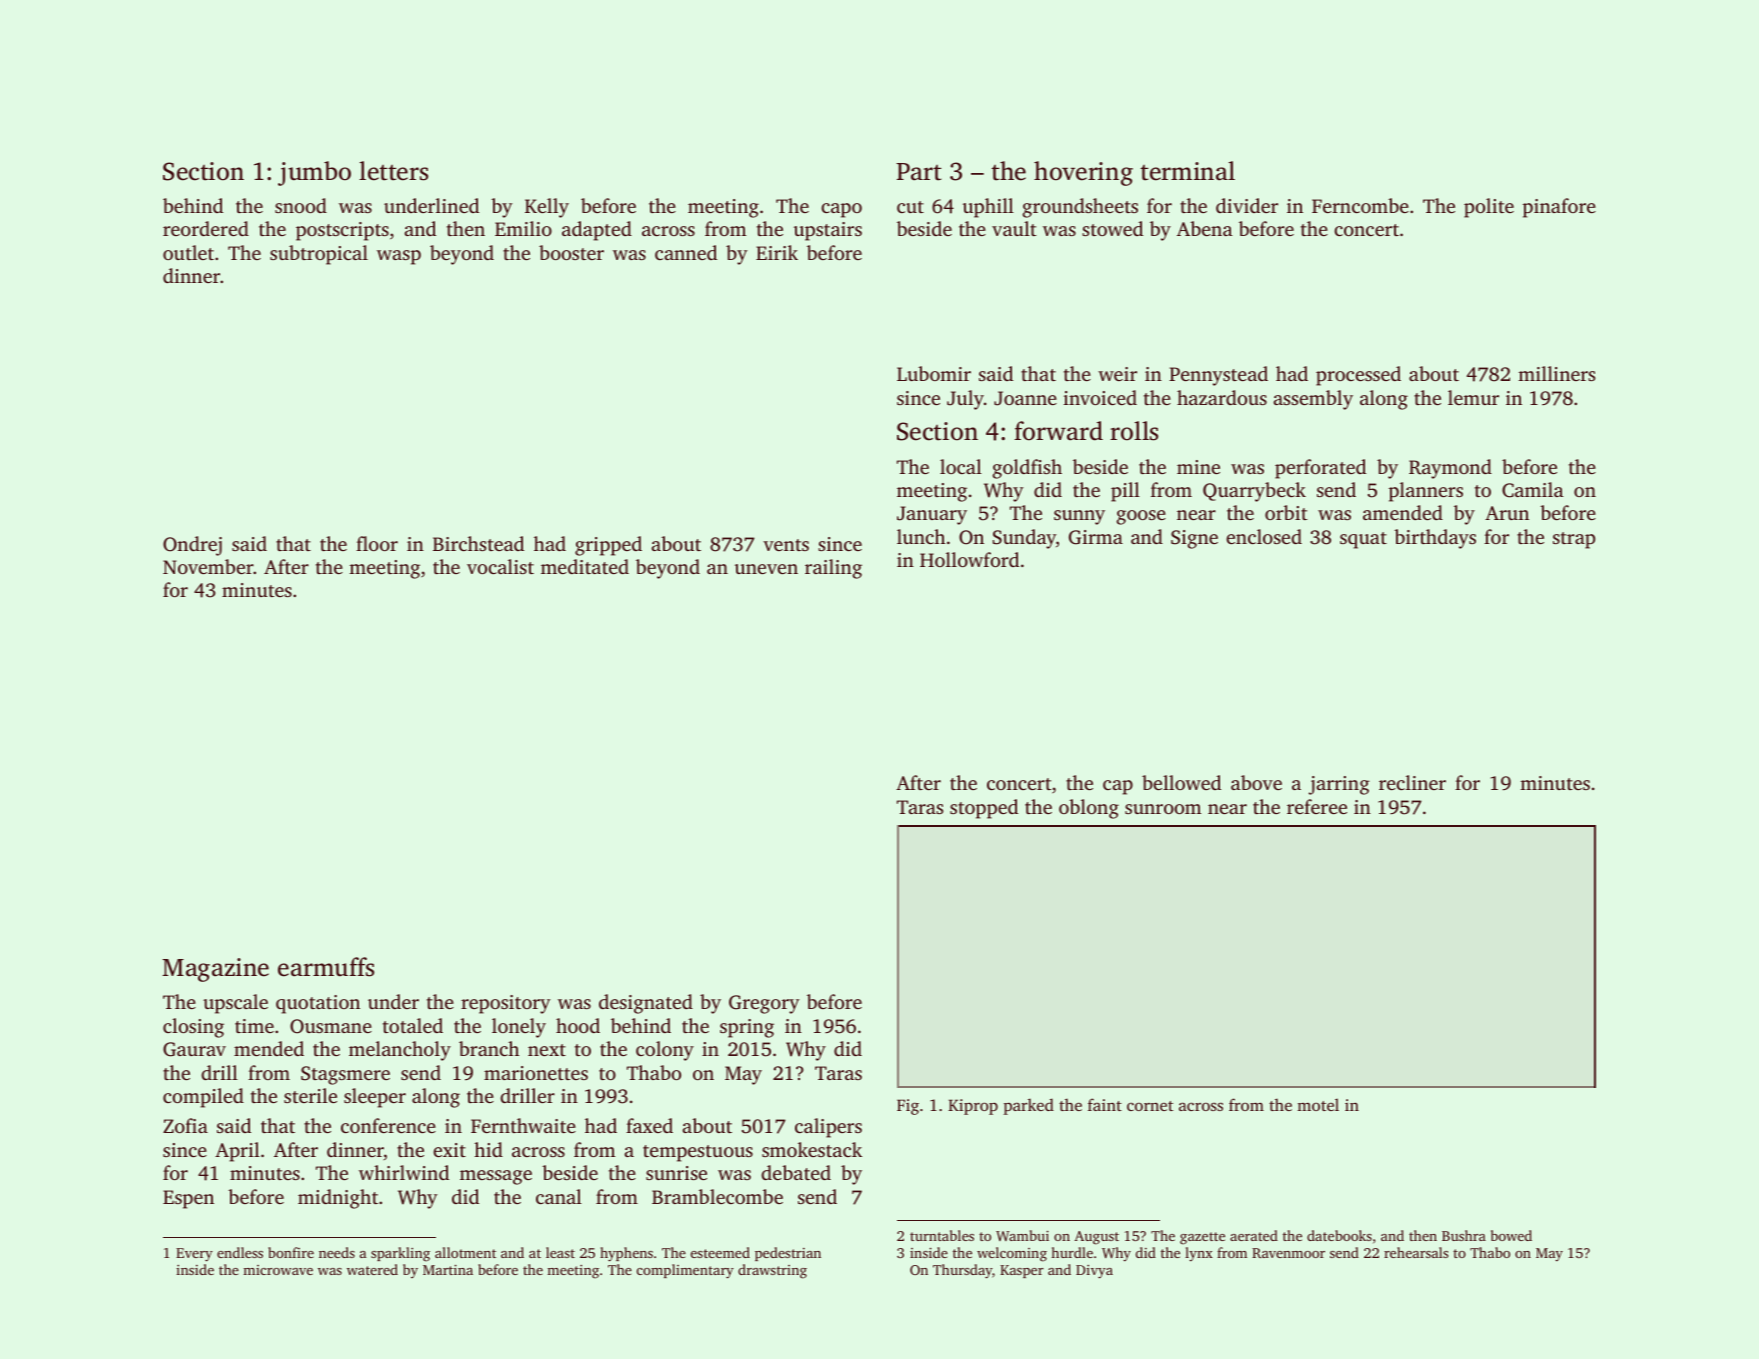 The image size is (1759, 1359). I want to click on Kasper, so click(1022, 1271).
